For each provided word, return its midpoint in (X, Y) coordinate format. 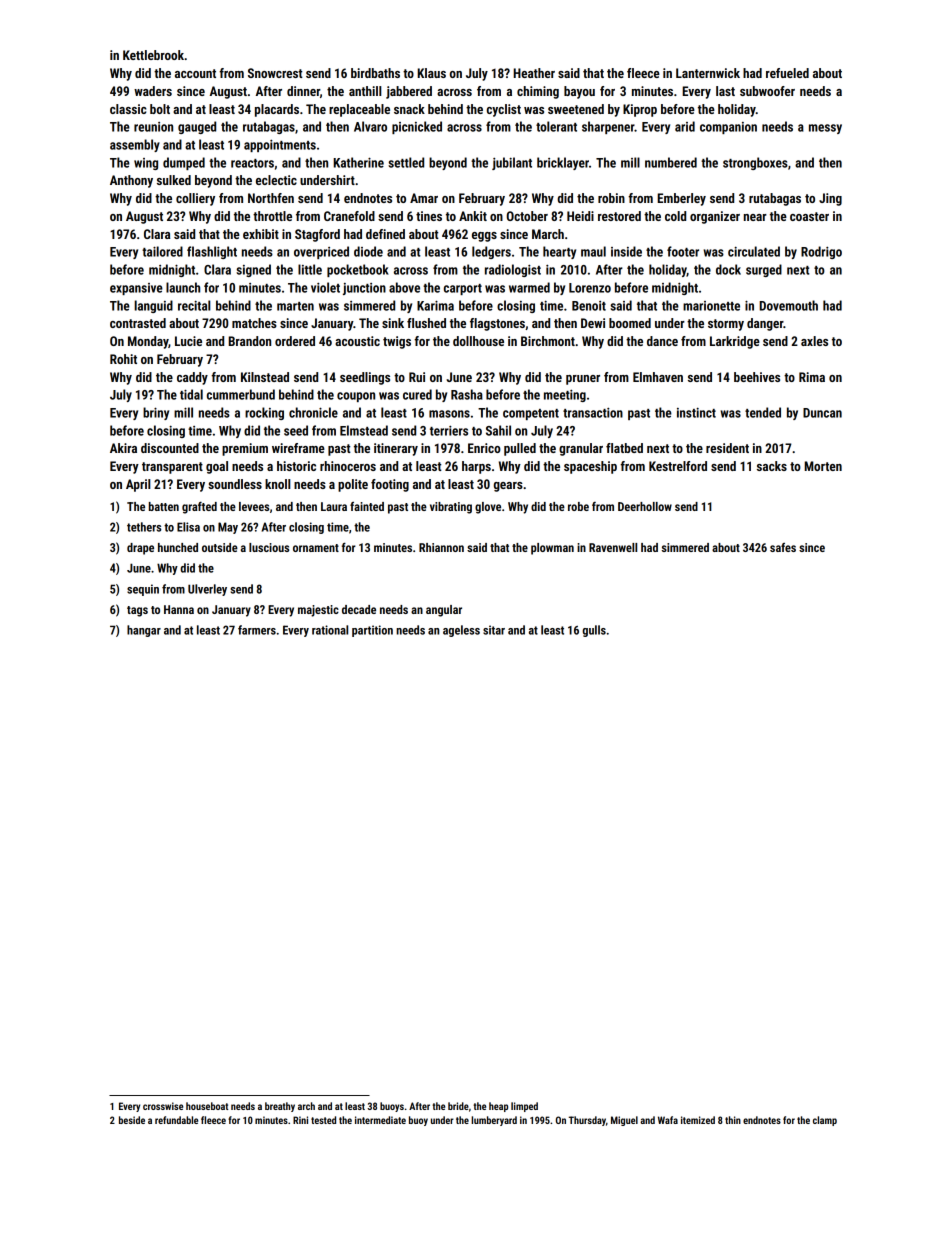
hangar (144, 631)
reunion (153, 127)
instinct (696, 413)
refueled (787, 73)
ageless (461, 631)
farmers (257, 630)
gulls (594, 631)
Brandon (249, 341)
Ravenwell (613, 547)
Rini (300, 1120)
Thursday (587, 1121)
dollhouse (478, 341)
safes (783, 547)
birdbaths (375, 73)
